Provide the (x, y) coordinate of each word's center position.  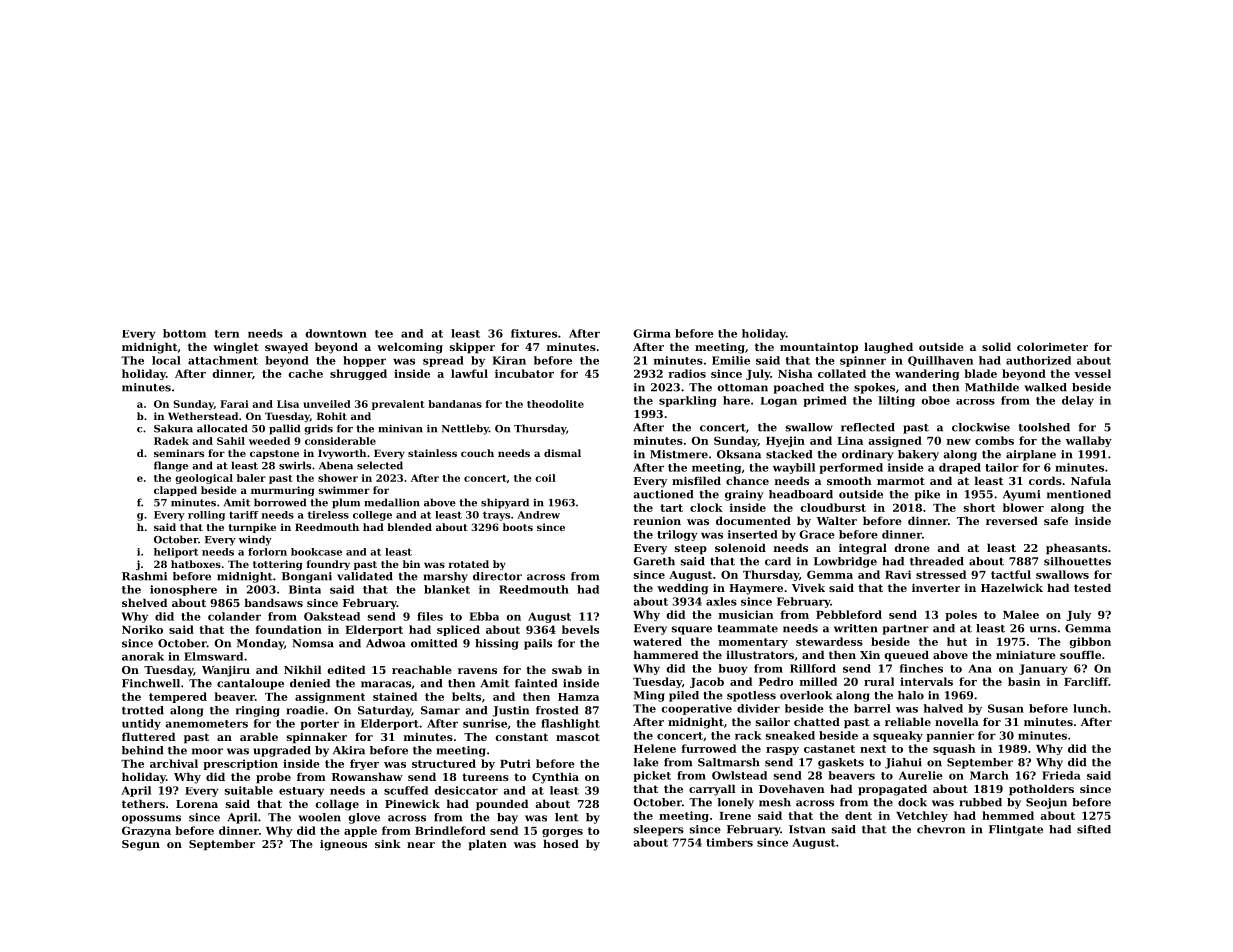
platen (487, 845)
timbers (729, 842)
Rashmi (144, 576)
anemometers (207, 724)
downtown (336, 333)
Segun (141, 845)
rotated (469, 564)
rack (748, 735)
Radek (171, 441)
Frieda (1061, 775)
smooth (849, 480)
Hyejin (785, 441)
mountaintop (819, 348)
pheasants (1076, 549)
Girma (652, 333)
